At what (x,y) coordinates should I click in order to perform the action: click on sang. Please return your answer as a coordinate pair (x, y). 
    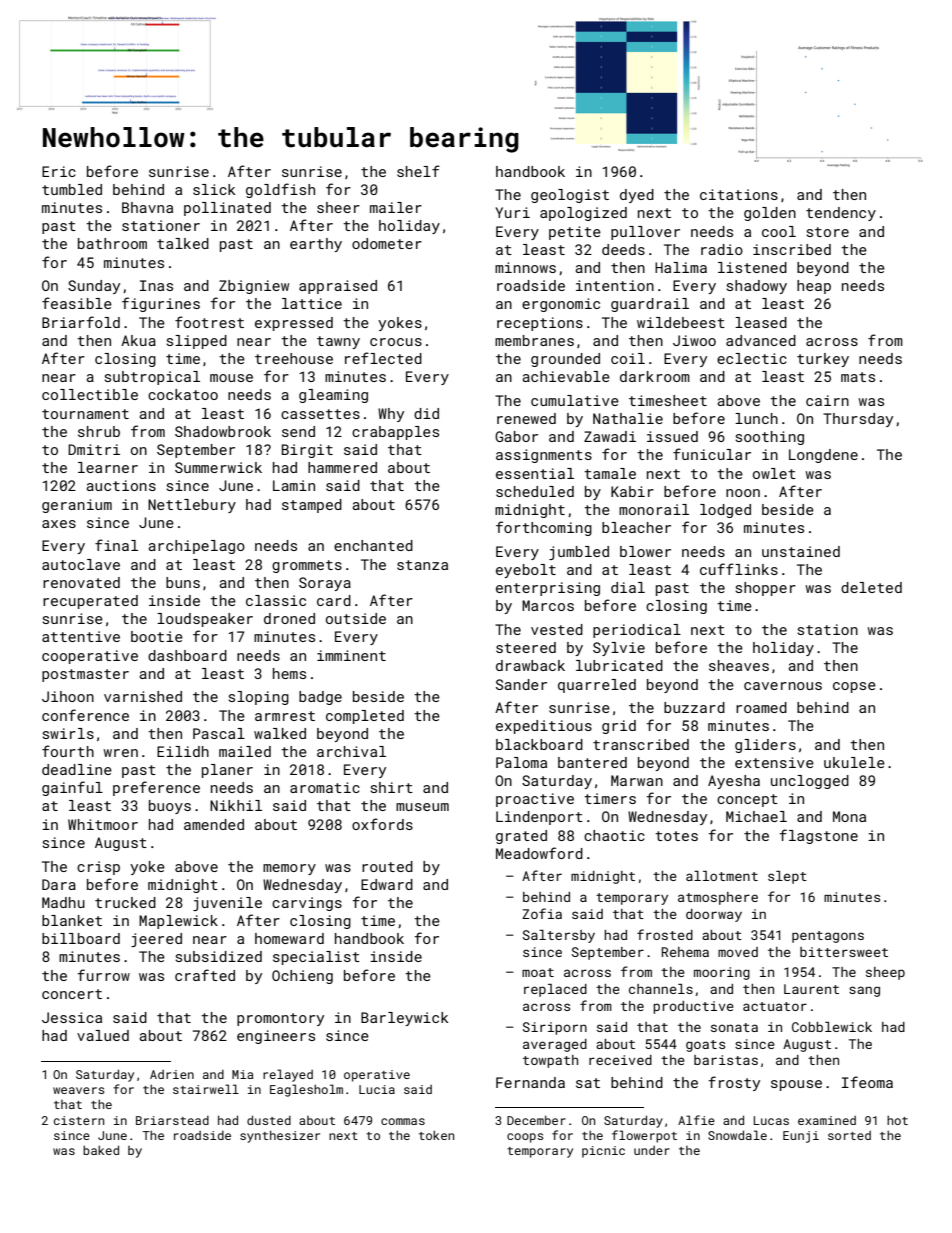
    Looking at the image, I should click on (864, 991).
